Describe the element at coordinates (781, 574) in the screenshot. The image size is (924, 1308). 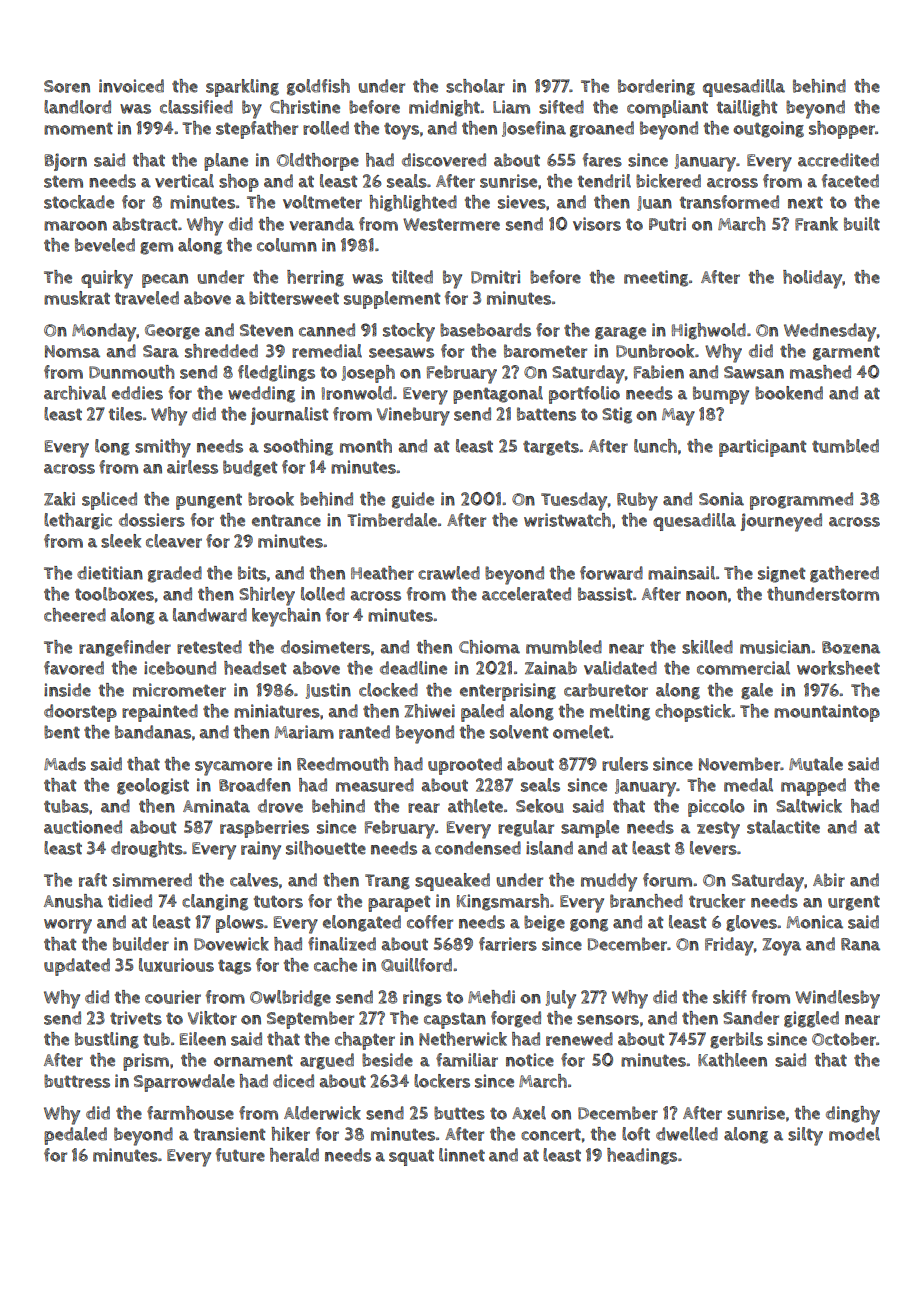
I see `signet` at that location.
